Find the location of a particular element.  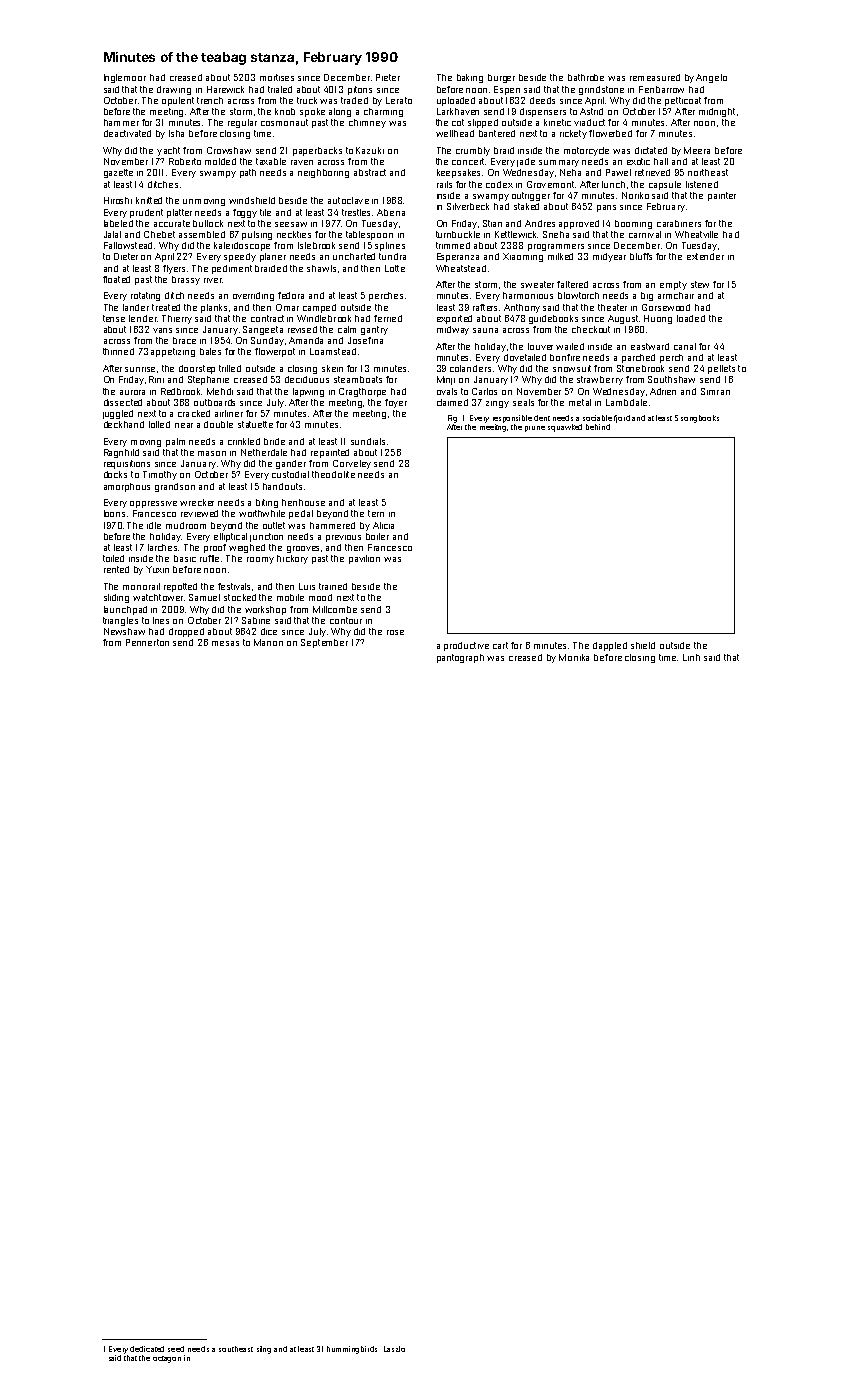

Laszlo is located at coordinates (394, 1349).
